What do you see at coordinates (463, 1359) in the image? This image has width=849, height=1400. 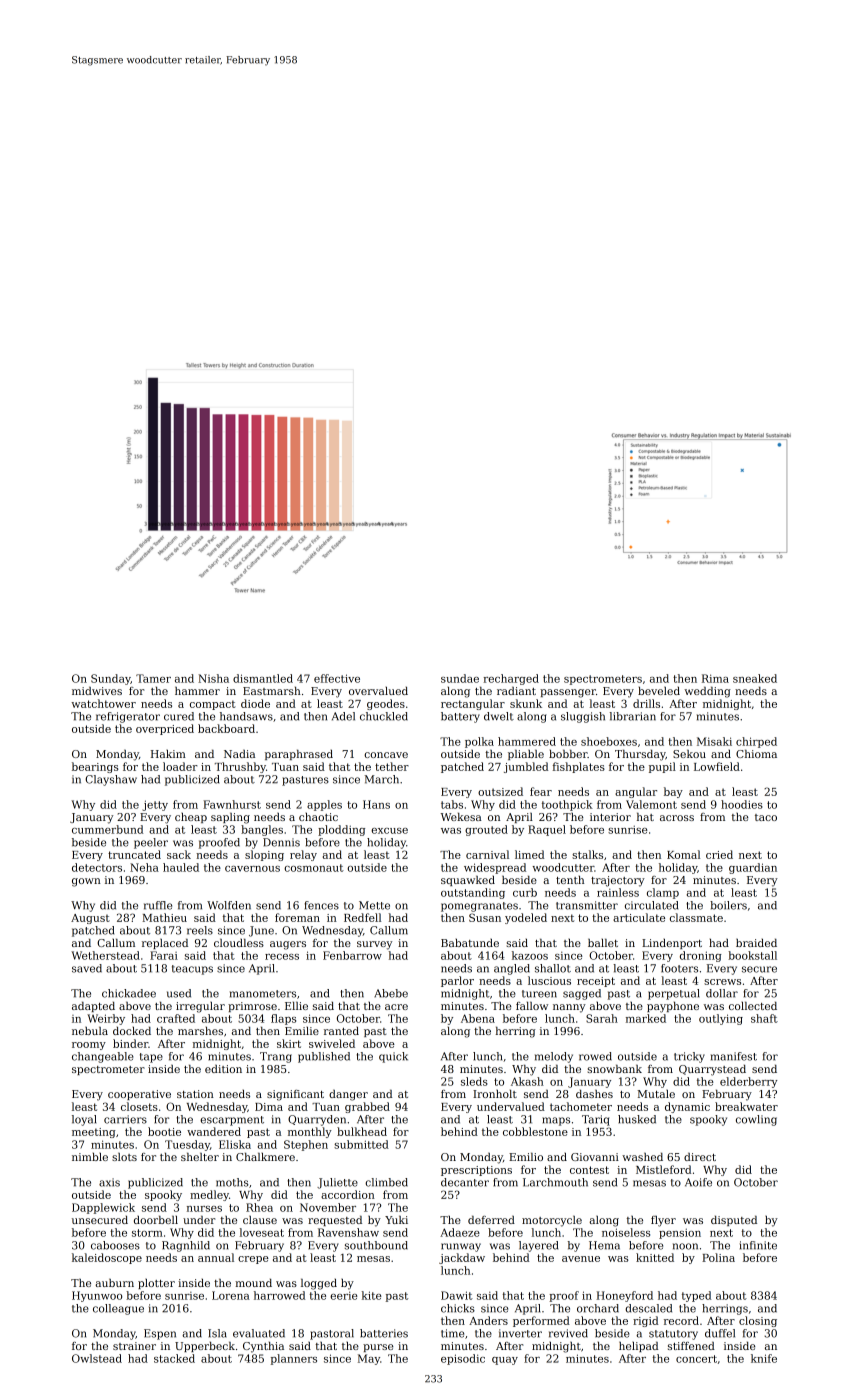 I see `episodic` at bounding box center [463, 1359].
